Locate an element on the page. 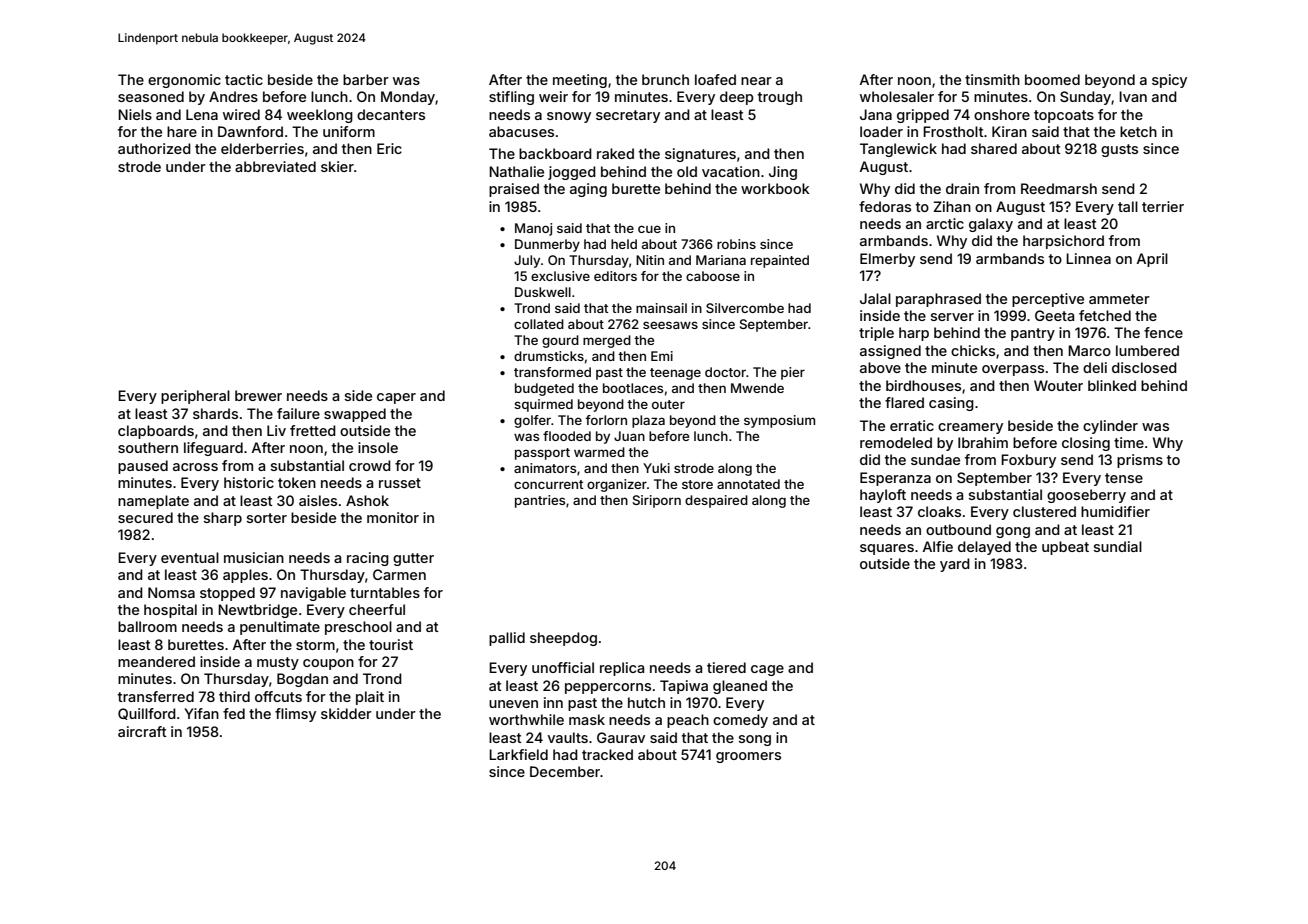 This page has height=924, width=1308. replica is located at coordinates (622, 669).
